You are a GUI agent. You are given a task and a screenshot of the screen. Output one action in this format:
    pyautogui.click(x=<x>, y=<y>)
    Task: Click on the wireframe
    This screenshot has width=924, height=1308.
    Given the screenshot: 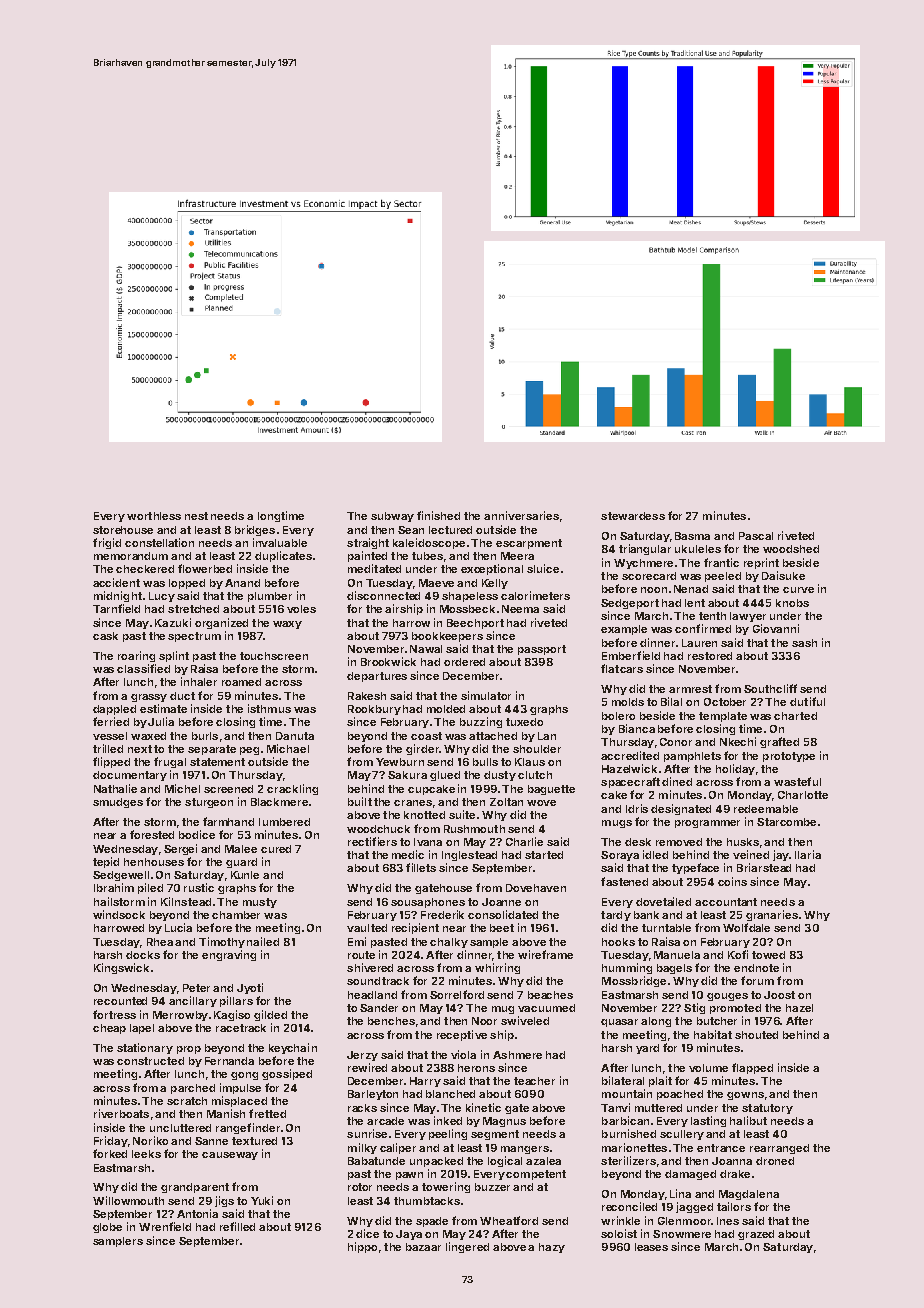 What is the action you would take?
    pyautogui.click(x=545, y=954)
